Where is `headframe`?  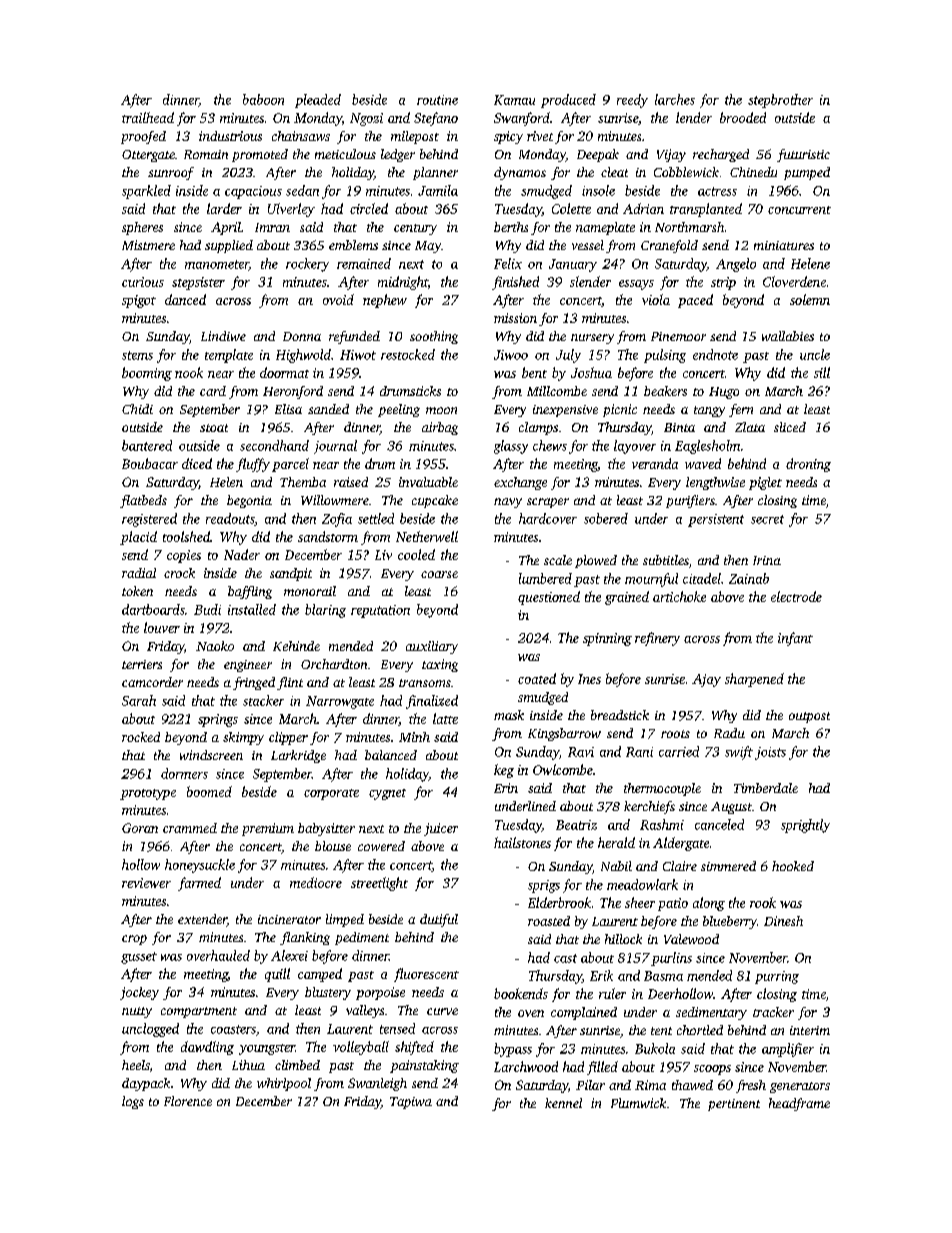
headframe is located at coordinates (799, 1104).
